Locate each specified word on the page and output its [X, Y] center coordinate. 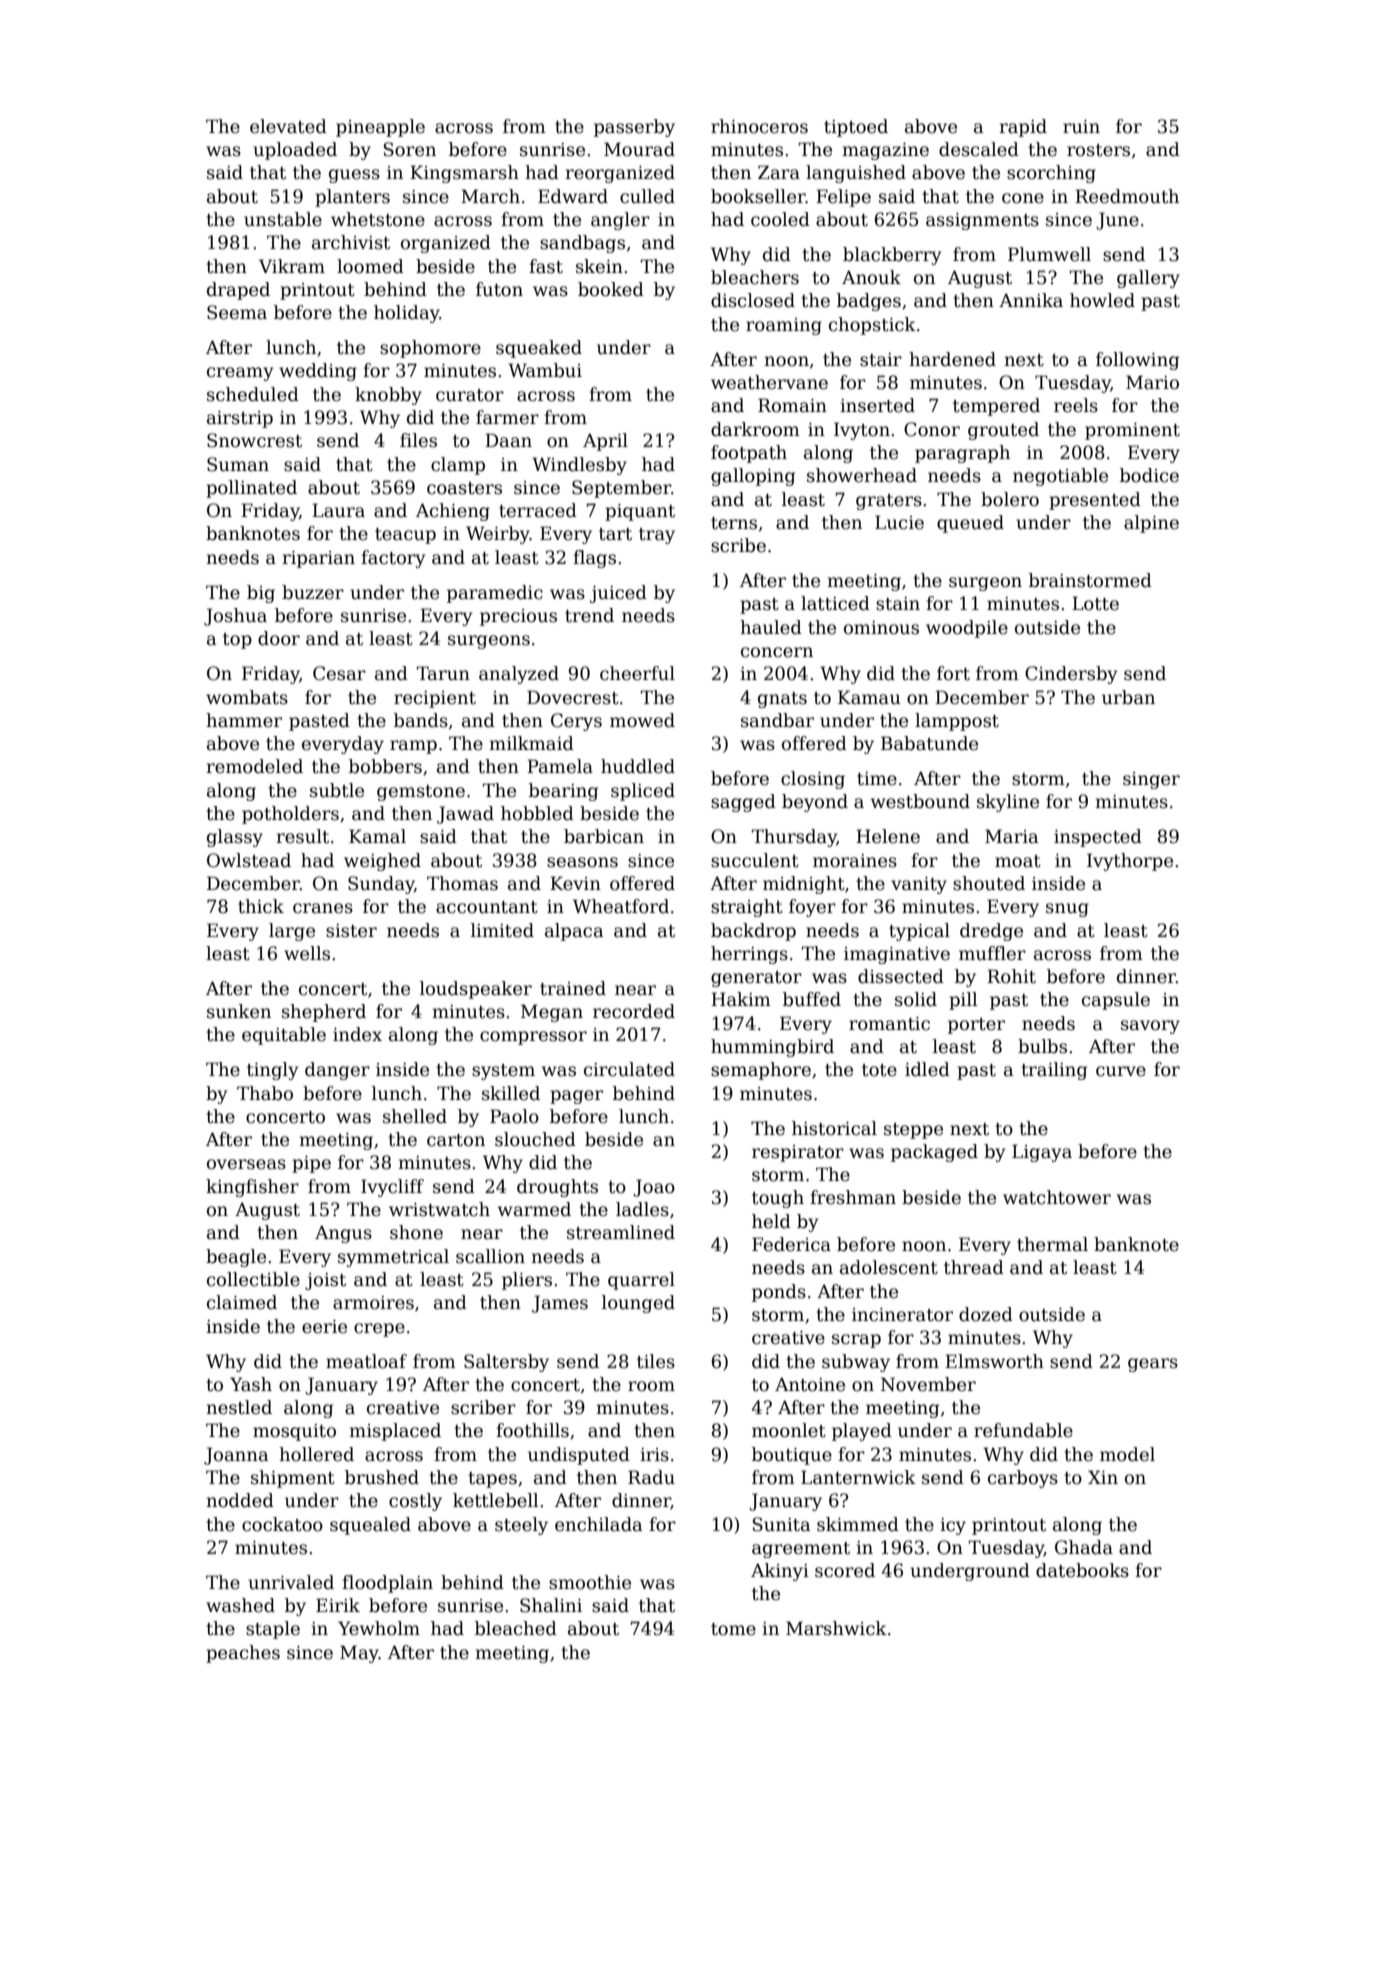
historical [834, 1128]
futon [499, 289]
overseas [246, 1164]
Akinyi [780, 1572]
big [261, 594]
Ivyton [862, 431]
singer [1151, 780]
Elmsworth [994, 1361]
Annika [1031, 300]
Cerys [576, 722]
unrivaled [291, 1582]
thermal [1052, 1244]
